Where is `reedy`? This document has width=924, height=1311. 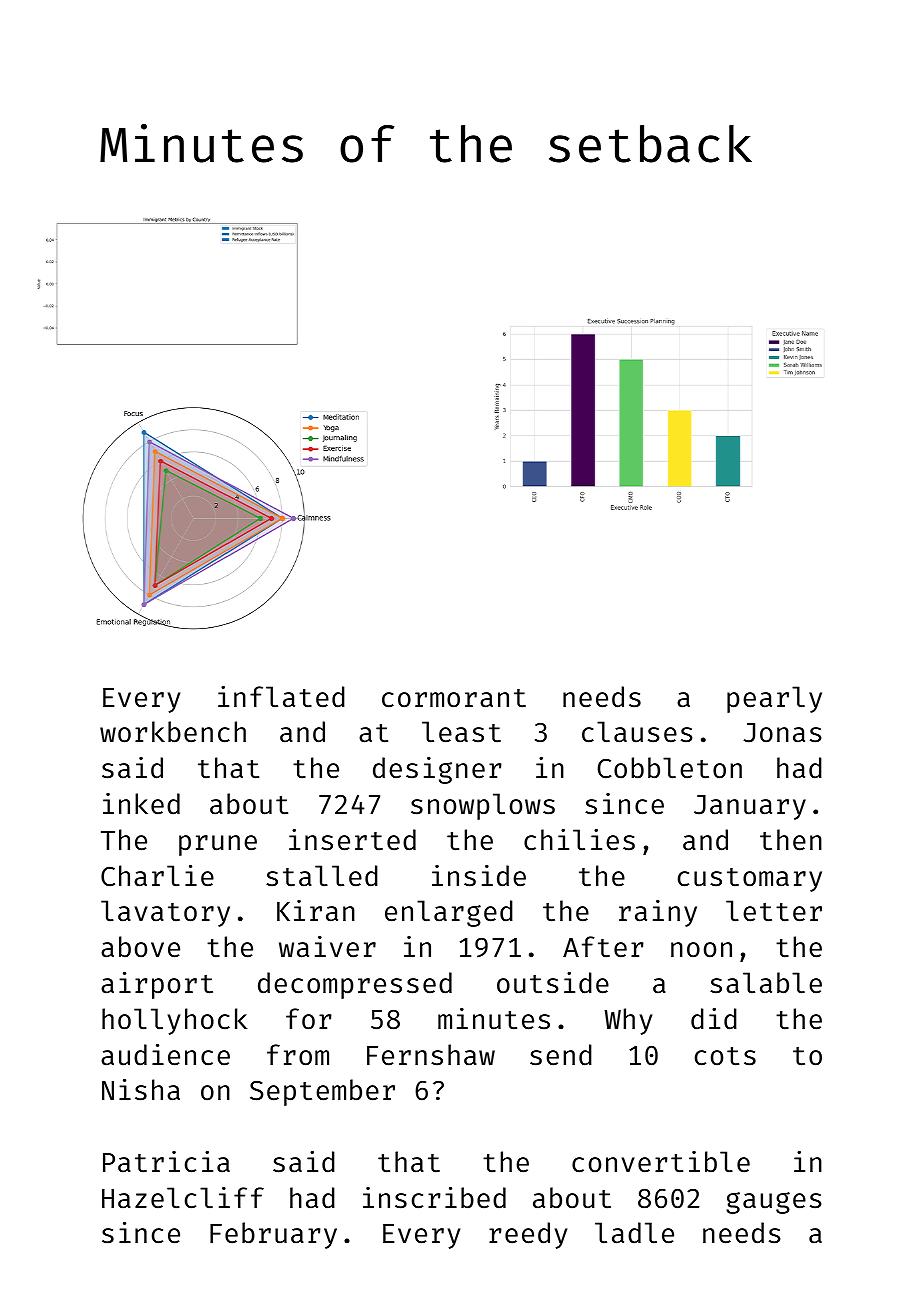
reedy is located at coordinates (528, 1235).
